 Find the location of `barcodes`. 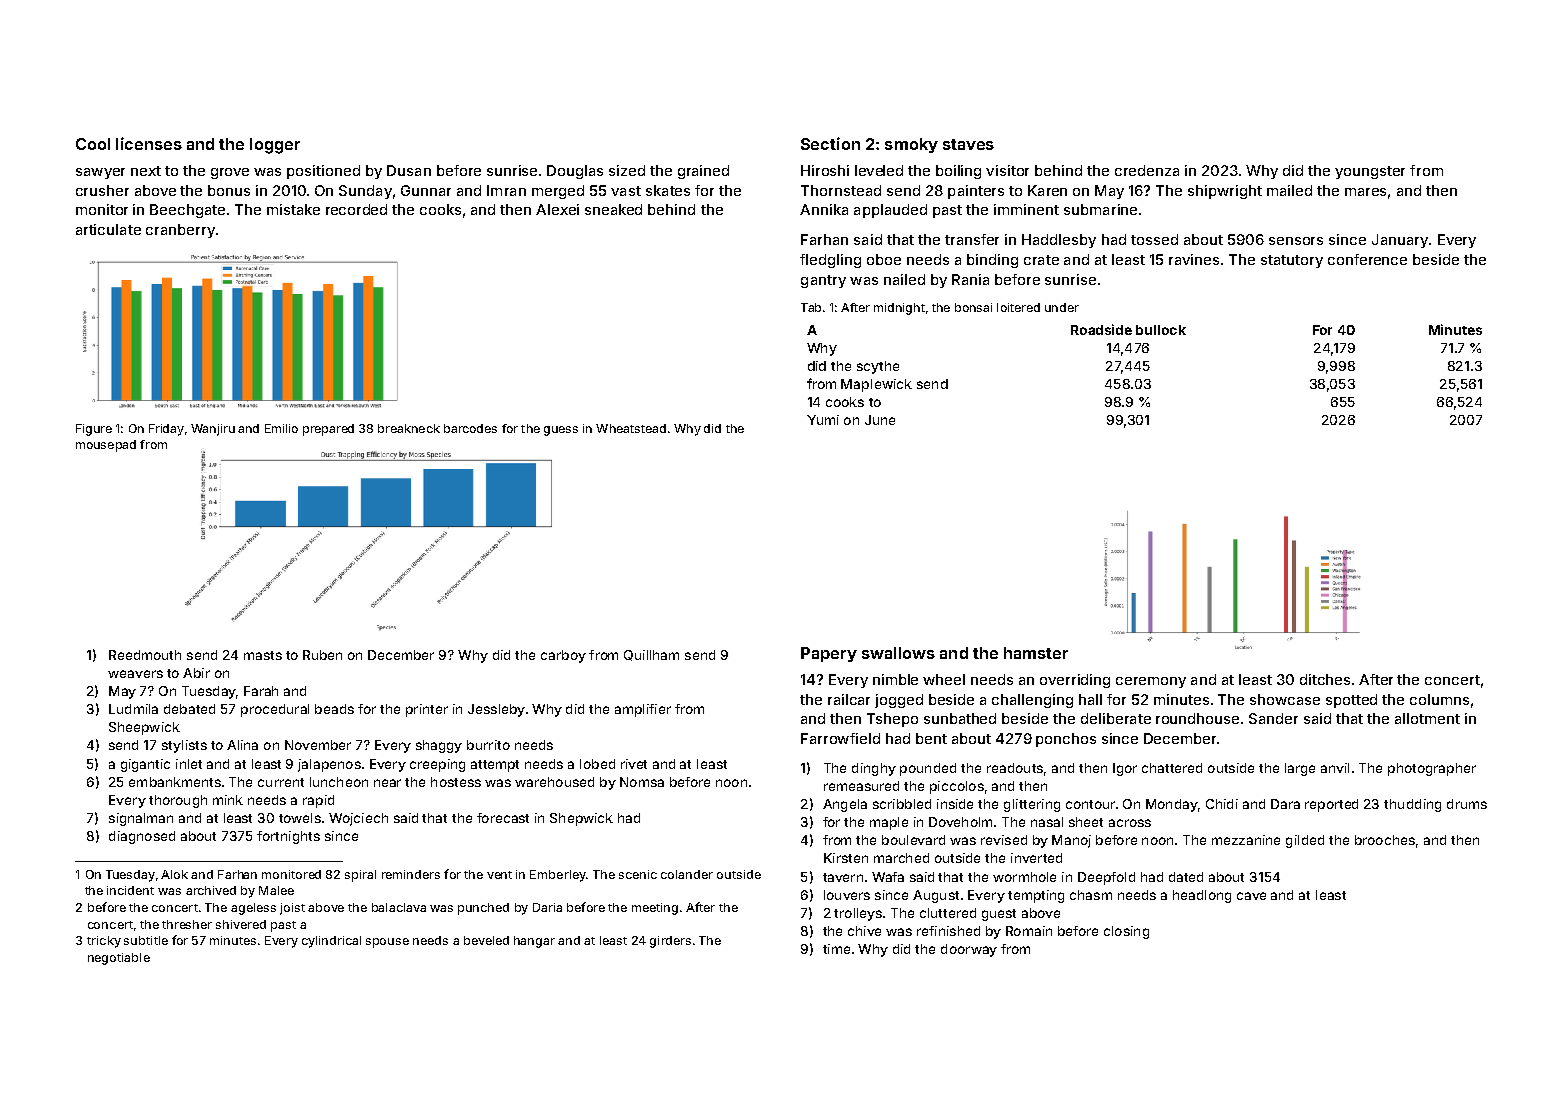

barcodes is located at coordinates (470, 428).
